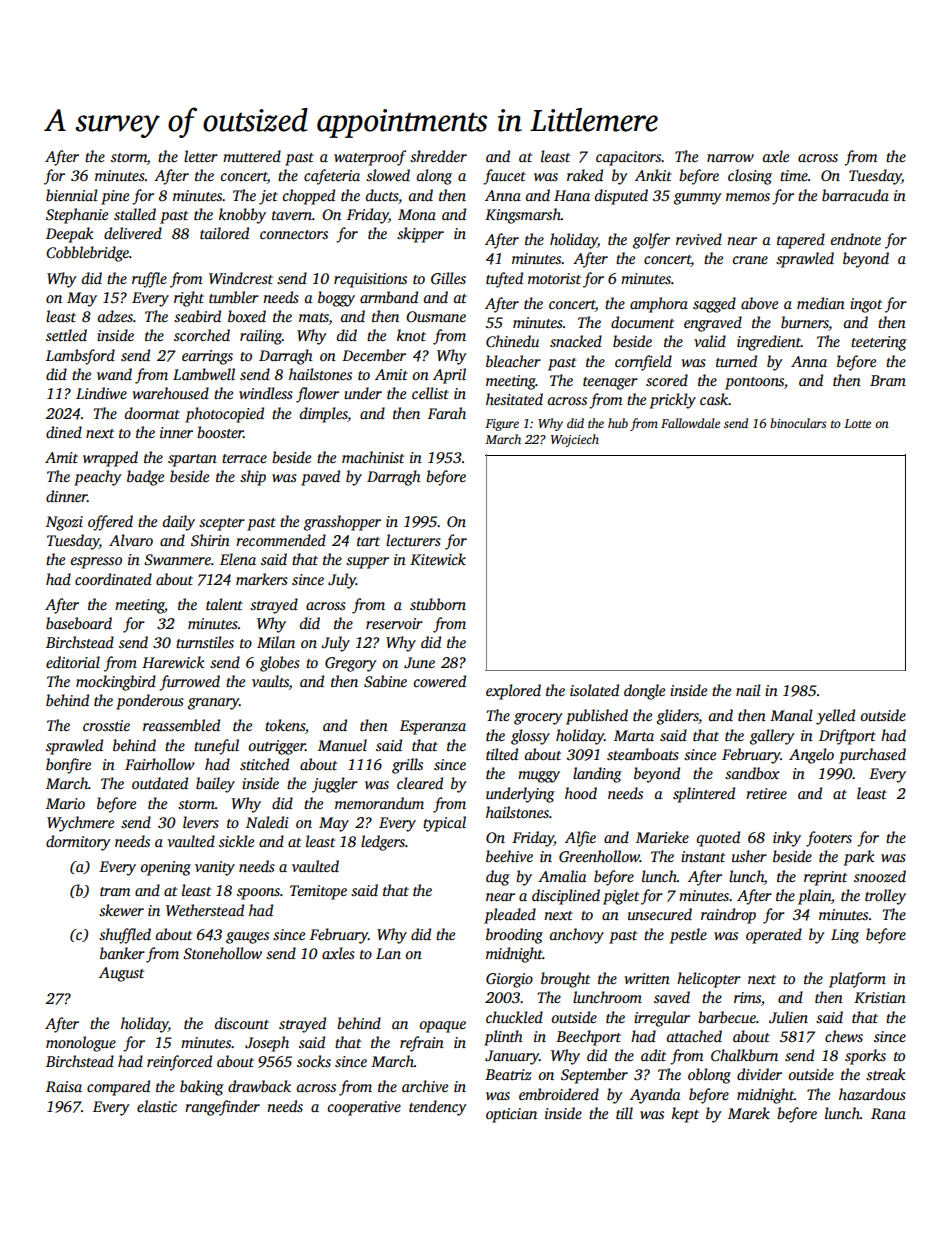  Describe the element at coordinates (872, 756) in the document. I see `purchased` at that location.
